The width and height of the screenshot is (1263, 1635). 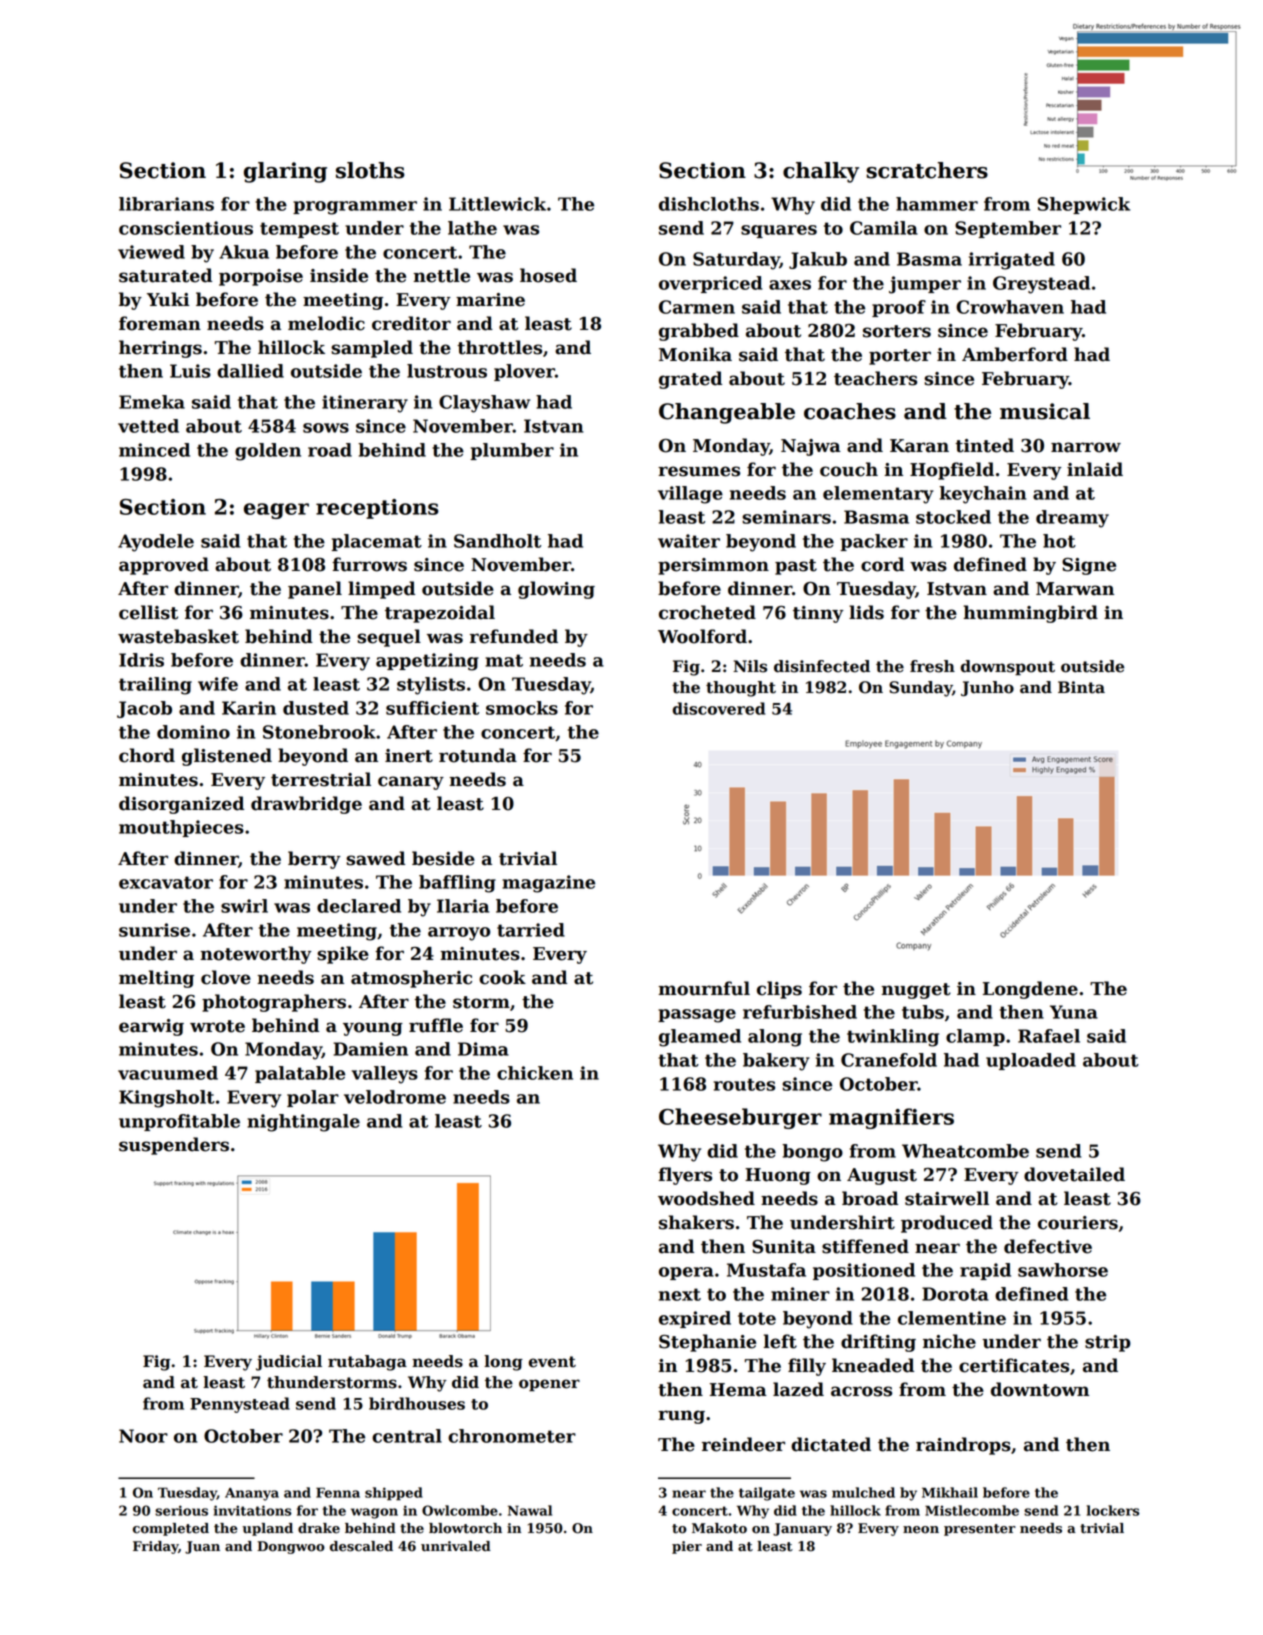 I want to click on descaled, so click(x=361, y=1546).
